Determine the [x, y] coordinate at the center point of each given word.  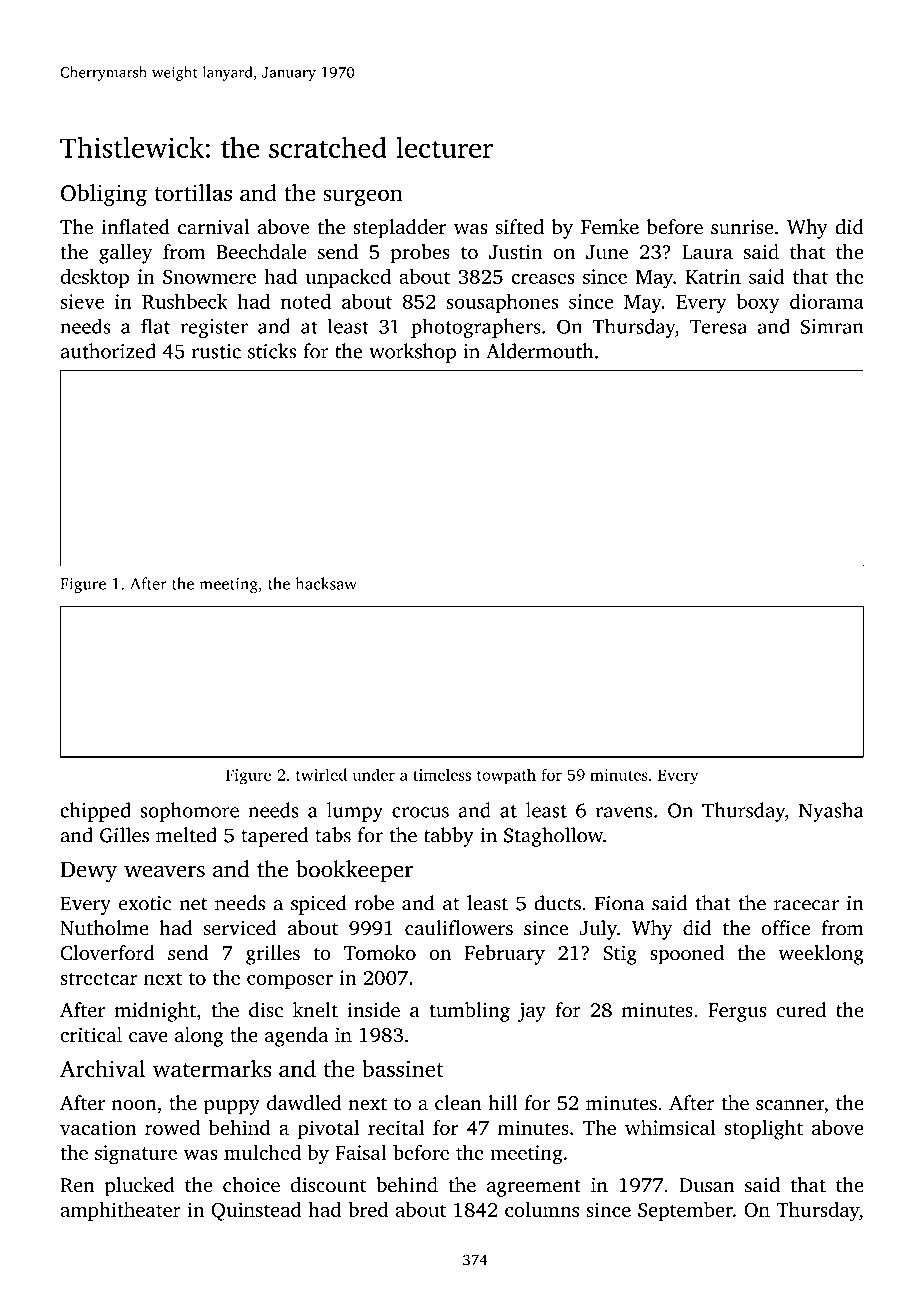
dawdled [304, 1103]
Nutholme [104, 928]
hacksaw [326, 583]
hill [503, 1102]
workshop [412, 353]
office [785, 928]
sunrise [742, 227]
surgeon [363, 197]
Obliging [104, 195]
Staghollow [553, 837]
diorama [827, 301]
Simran [832, 326]
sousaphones [502, 303]
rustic [216, 351]
